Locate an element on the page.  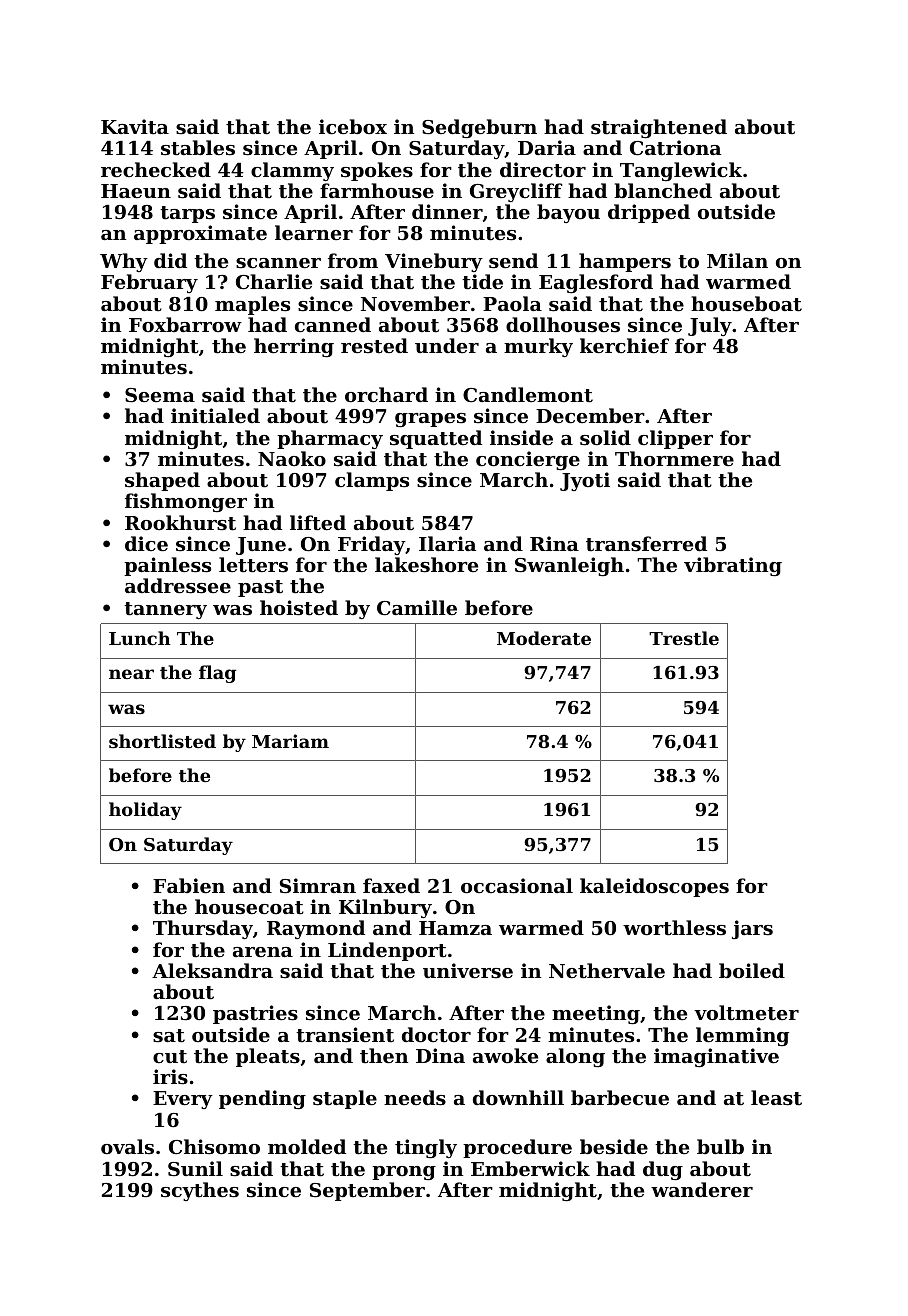
cut is located at coordinates (170, 1056).
